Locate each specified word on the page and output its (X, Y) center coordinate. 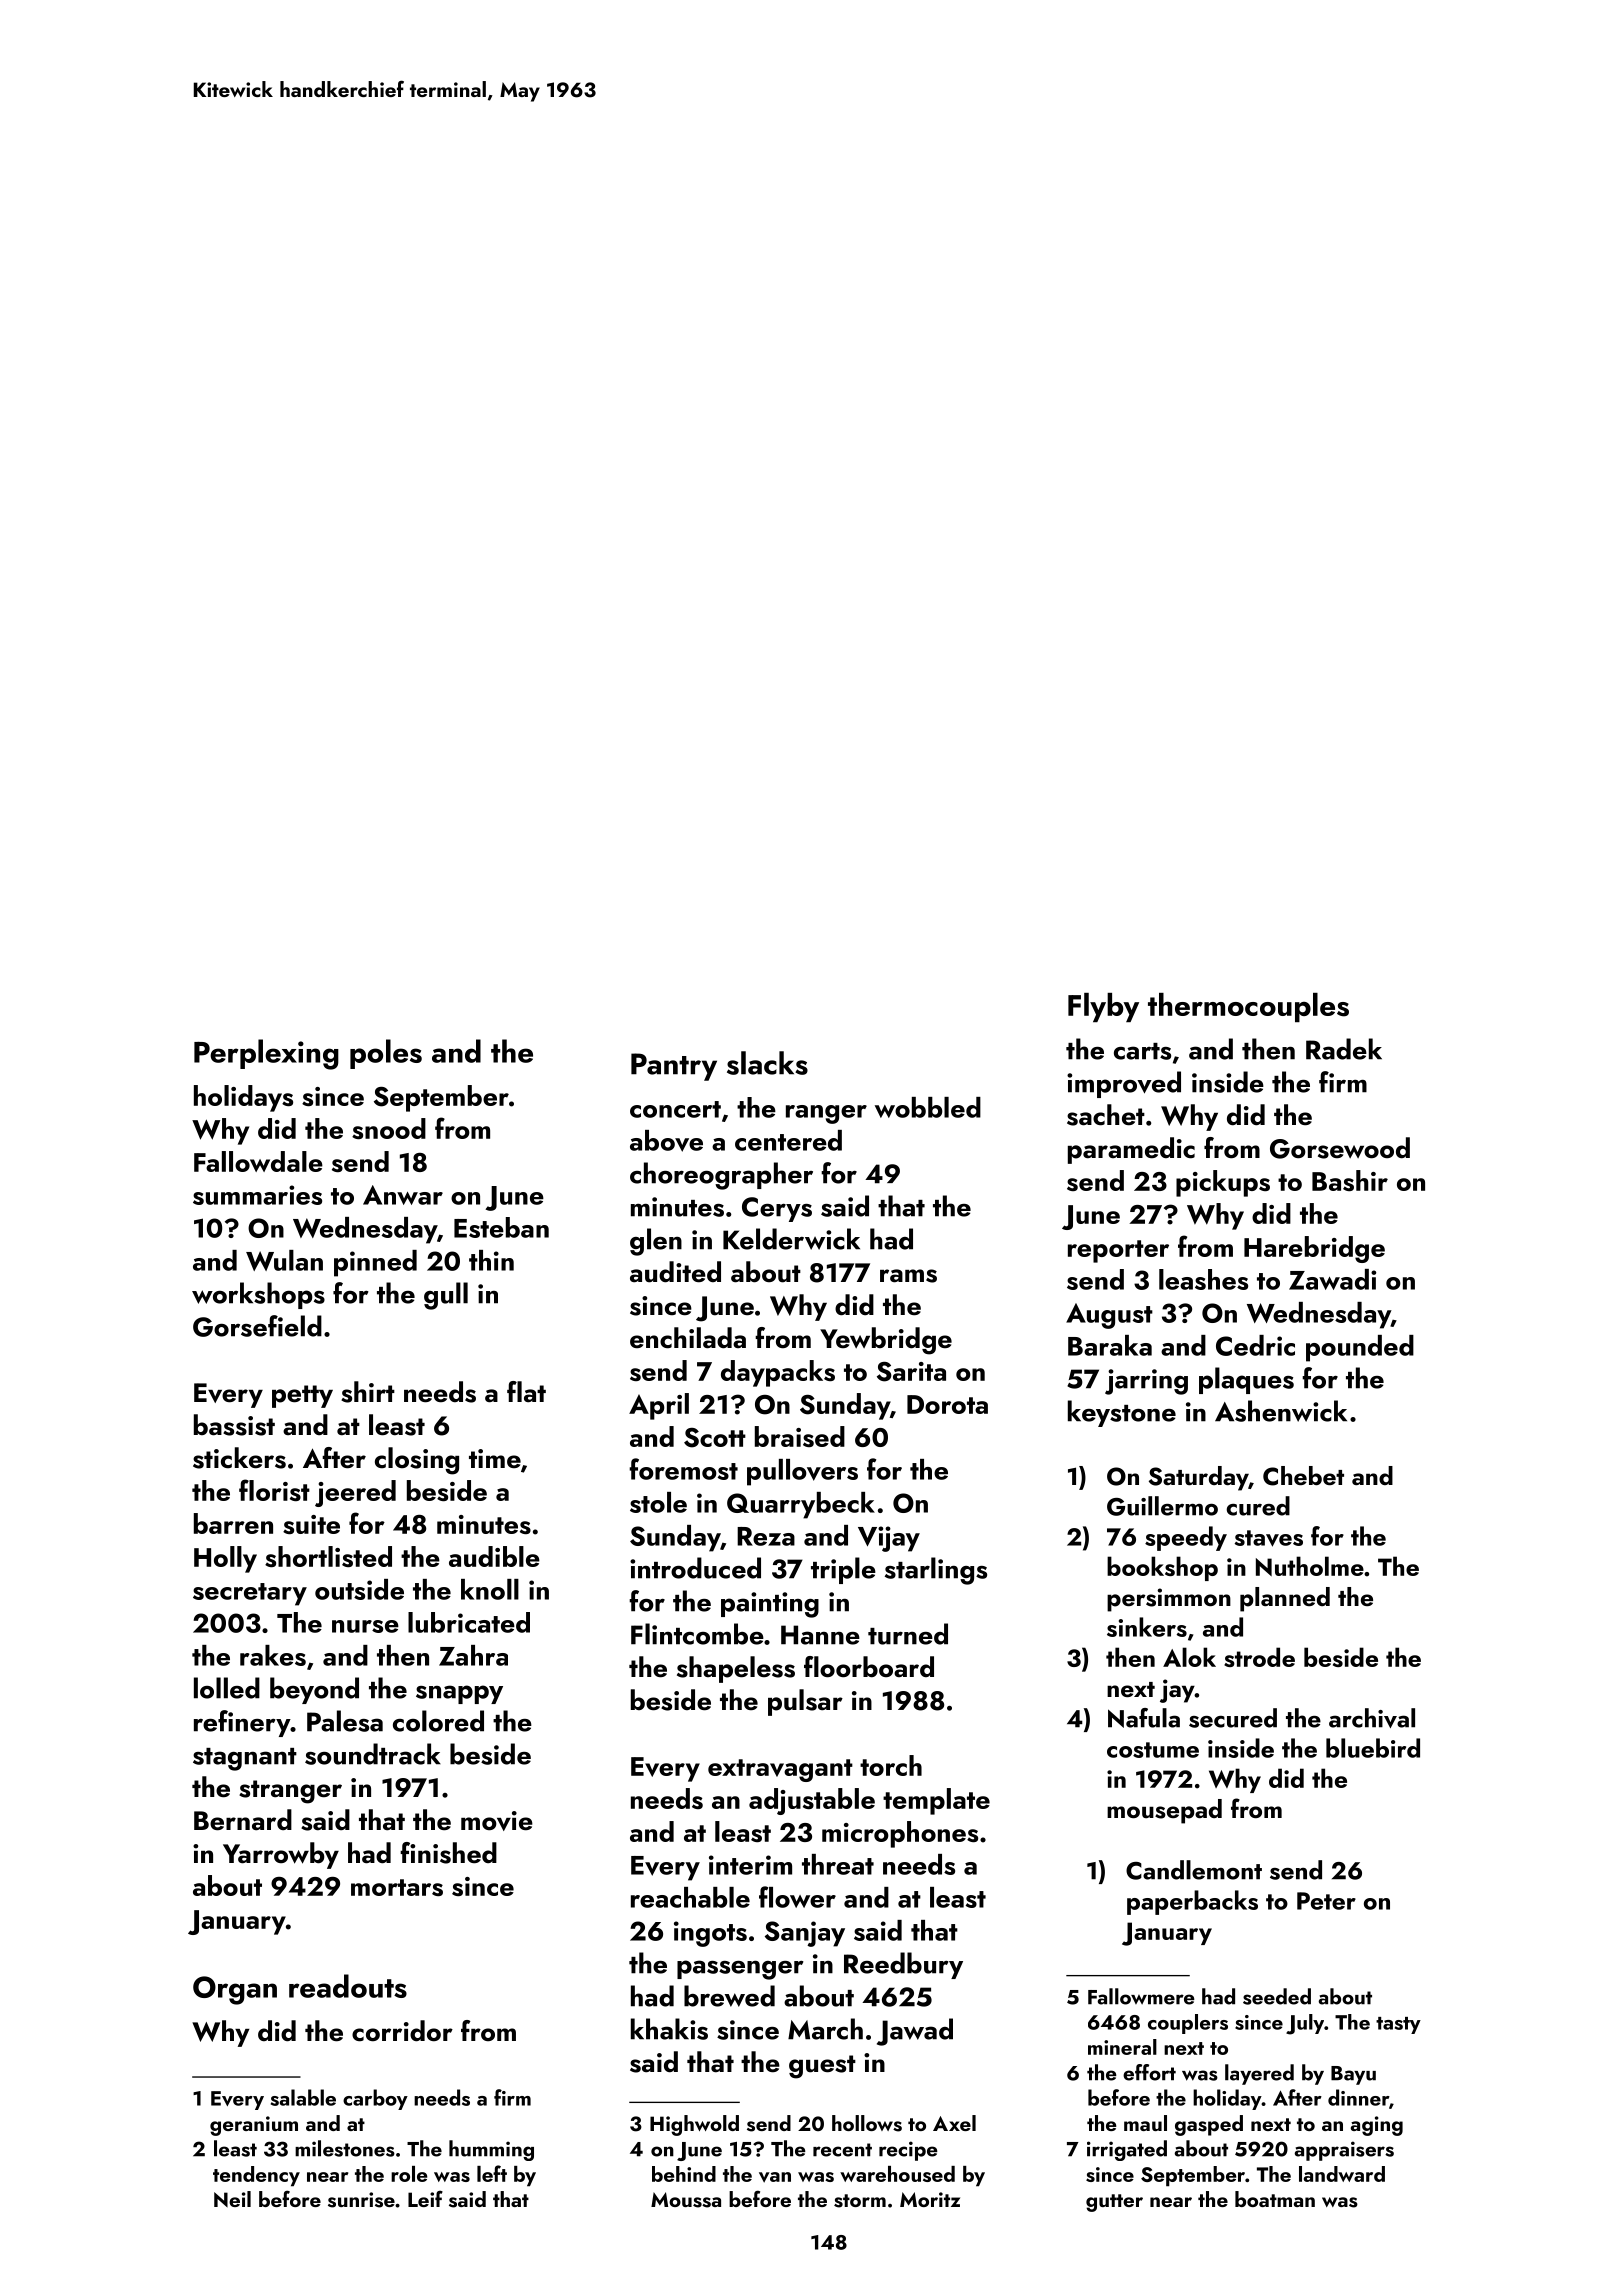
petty (302, 1396)
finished (448, 1853)
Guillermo (1162, 1506)
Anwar (403, 1195)
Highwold (694, 2125)
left (492, 2173)
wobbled (928, 1107)
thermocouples (1248, 1007)
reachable (690, 1897)
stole (658, 1502)
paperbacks (1192, 1902)
